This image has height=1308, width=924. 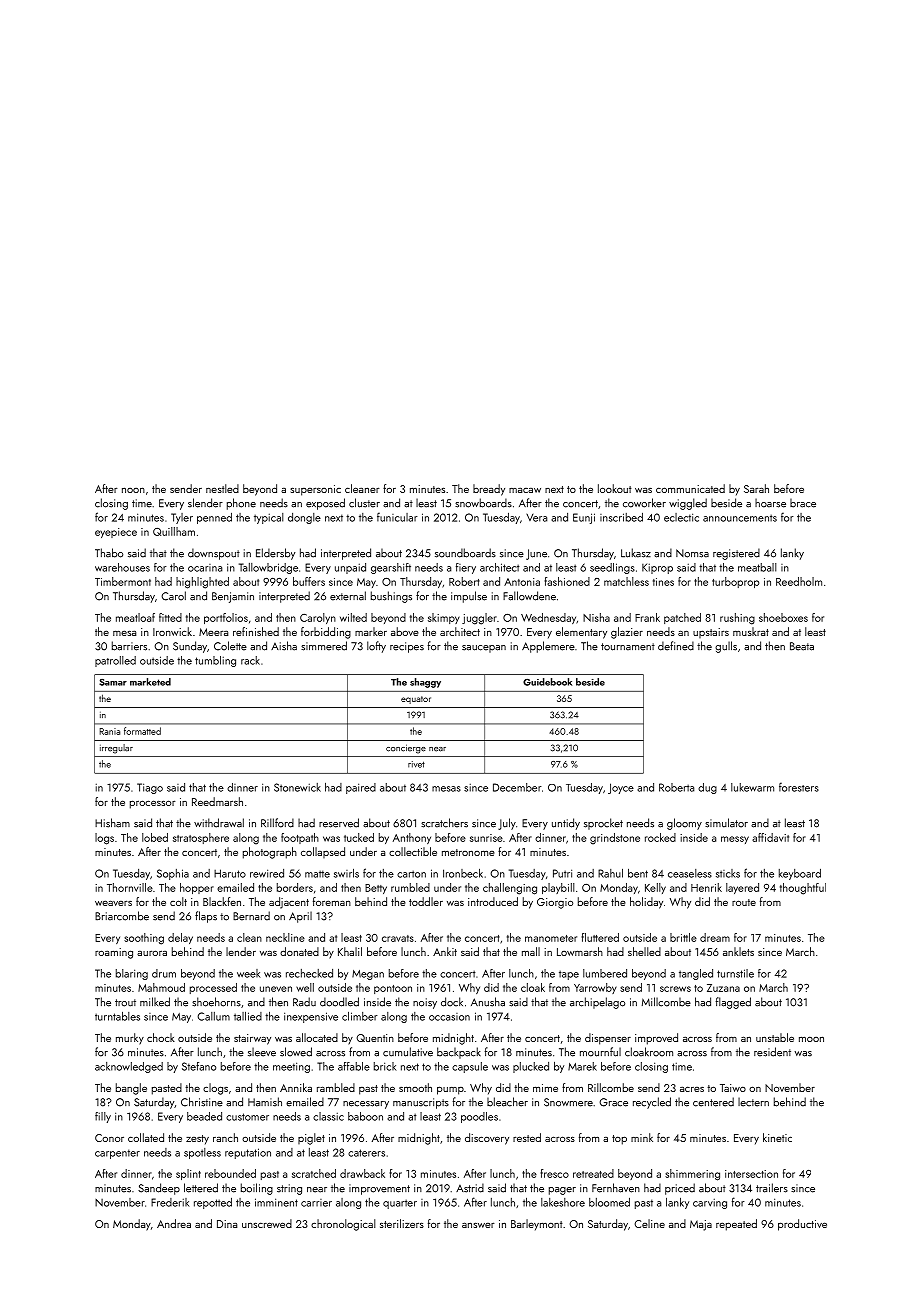 What do you see at coordinates (116, 749) in the image?
I see `irregular` at bounding box center [116, 749].
